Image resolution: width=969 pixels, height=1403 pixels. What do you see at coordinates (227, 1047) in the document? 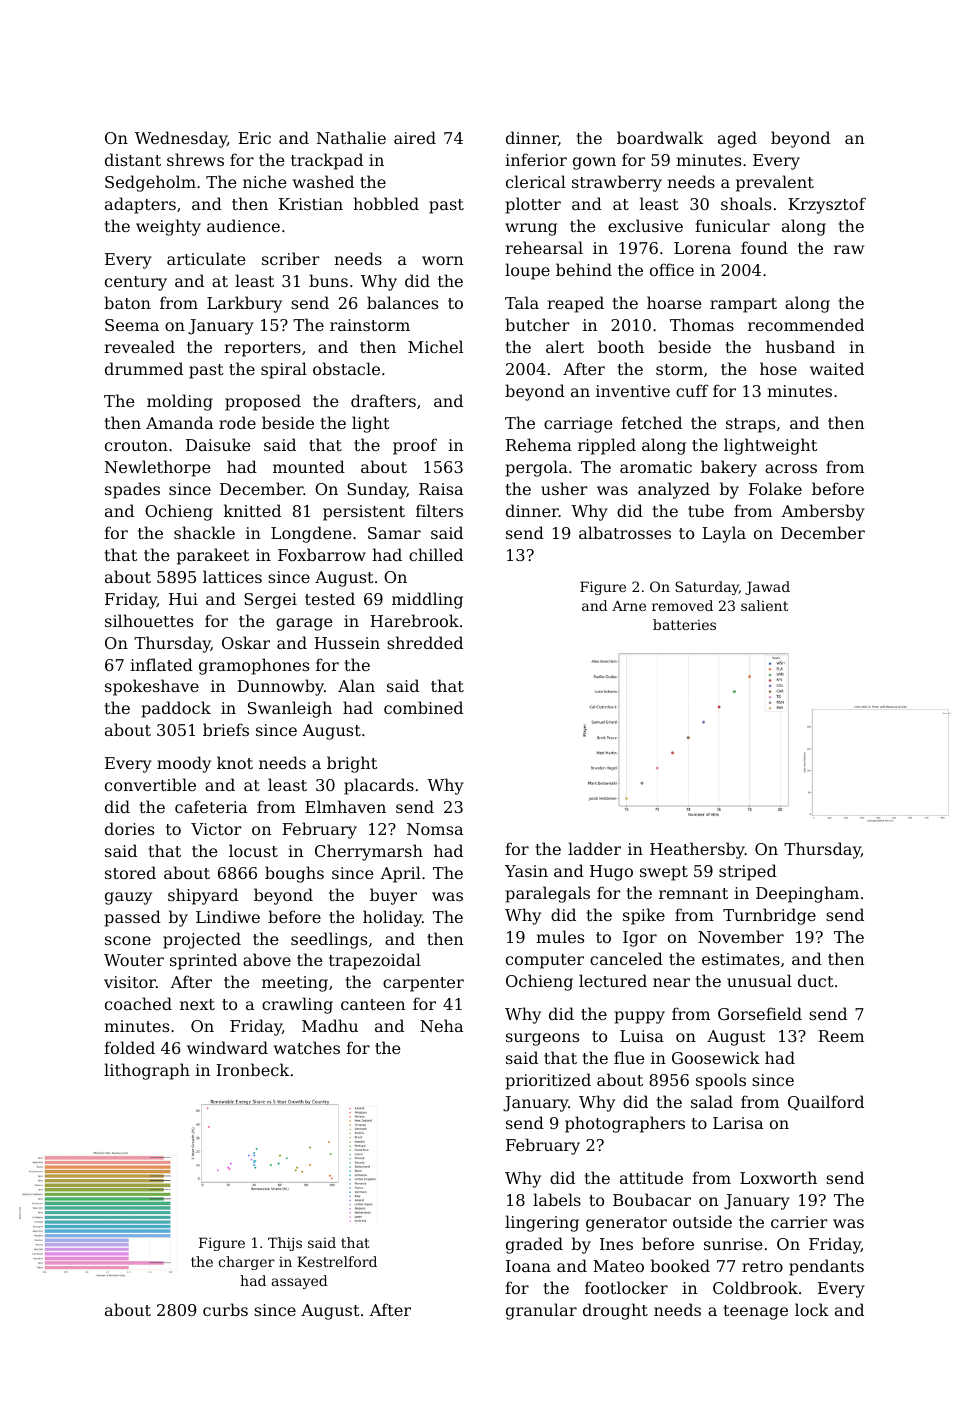
I see `windward` at bounding box center [227, 1047].
